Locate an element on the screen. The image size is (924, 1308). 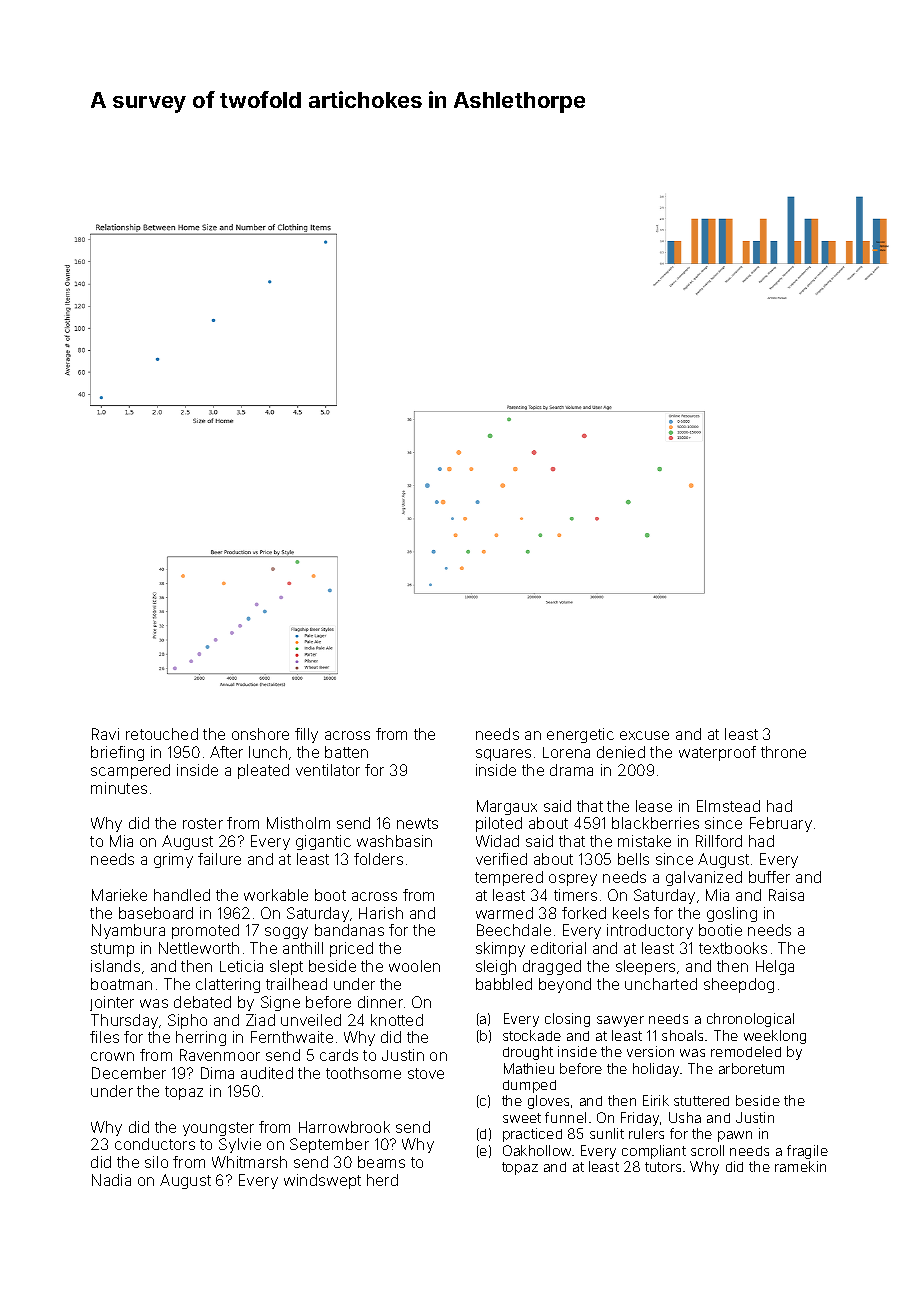
Eirik is located at coordinates (656, 1100).
